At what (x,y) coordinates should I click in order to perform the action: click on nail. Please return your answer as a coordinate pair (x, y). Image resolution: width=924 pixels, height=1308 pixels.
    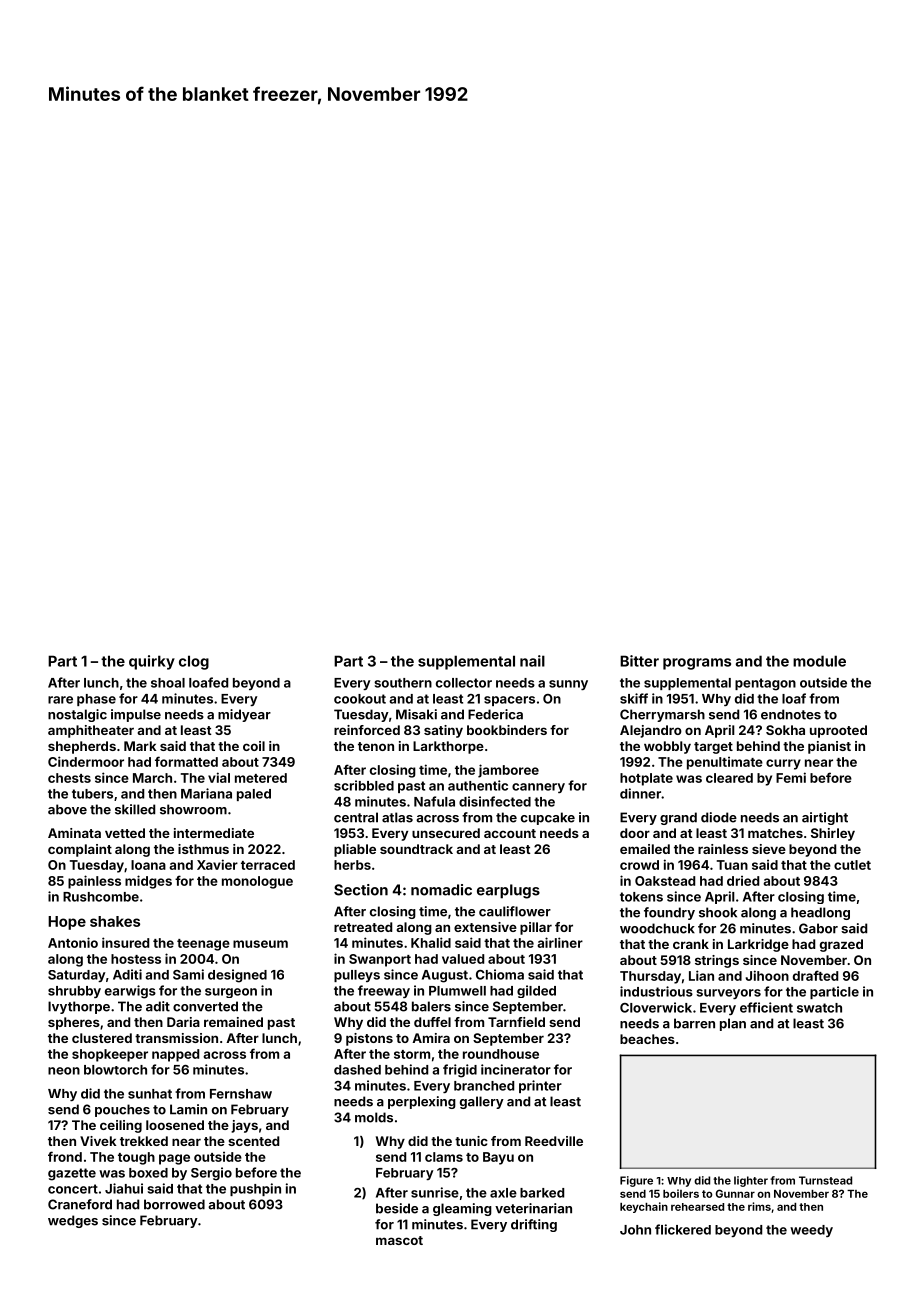
    Looking at the image, I should click on (532, 661).
